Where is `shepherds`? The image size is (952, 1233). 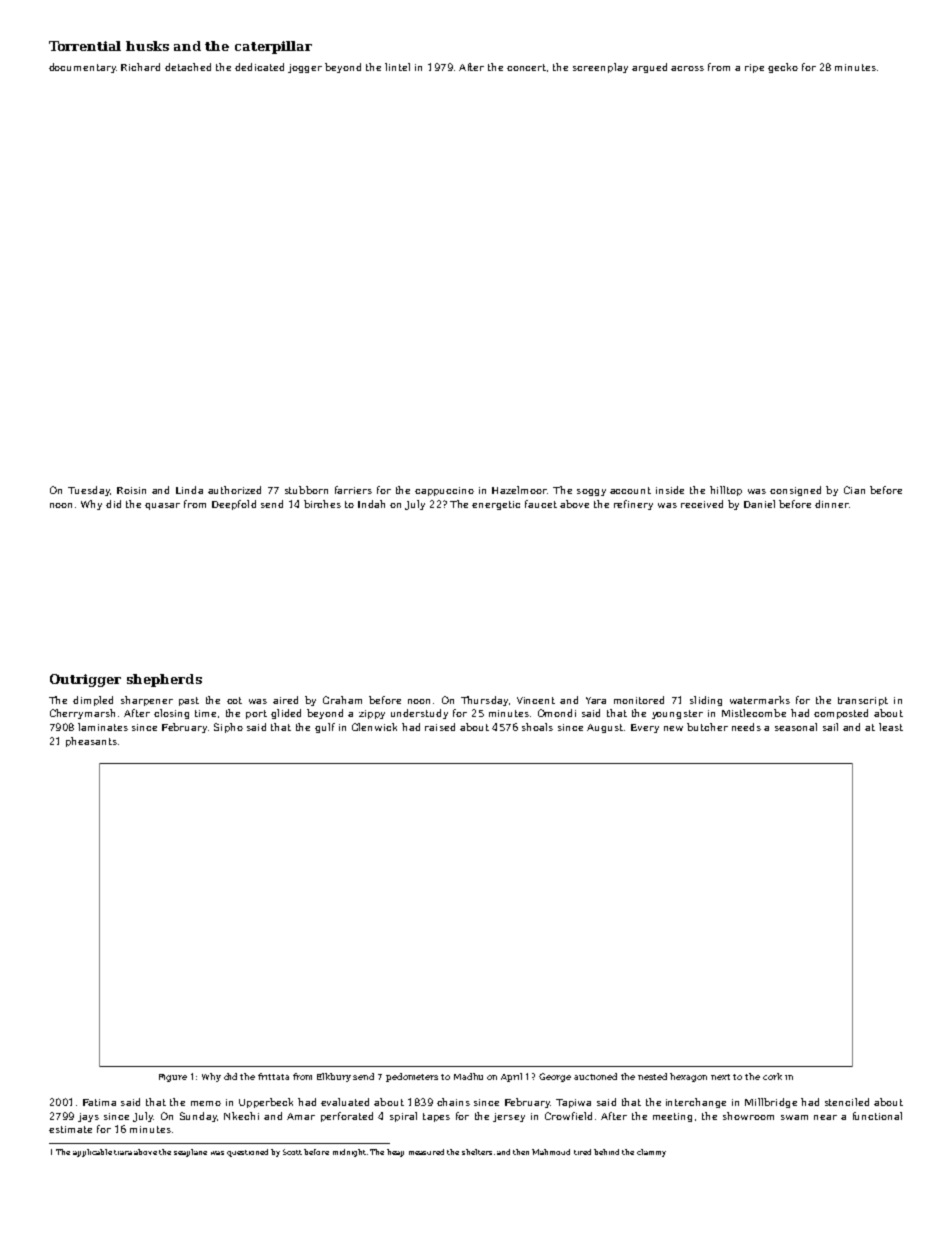 shepherds is located at coordinates (164, 680).
